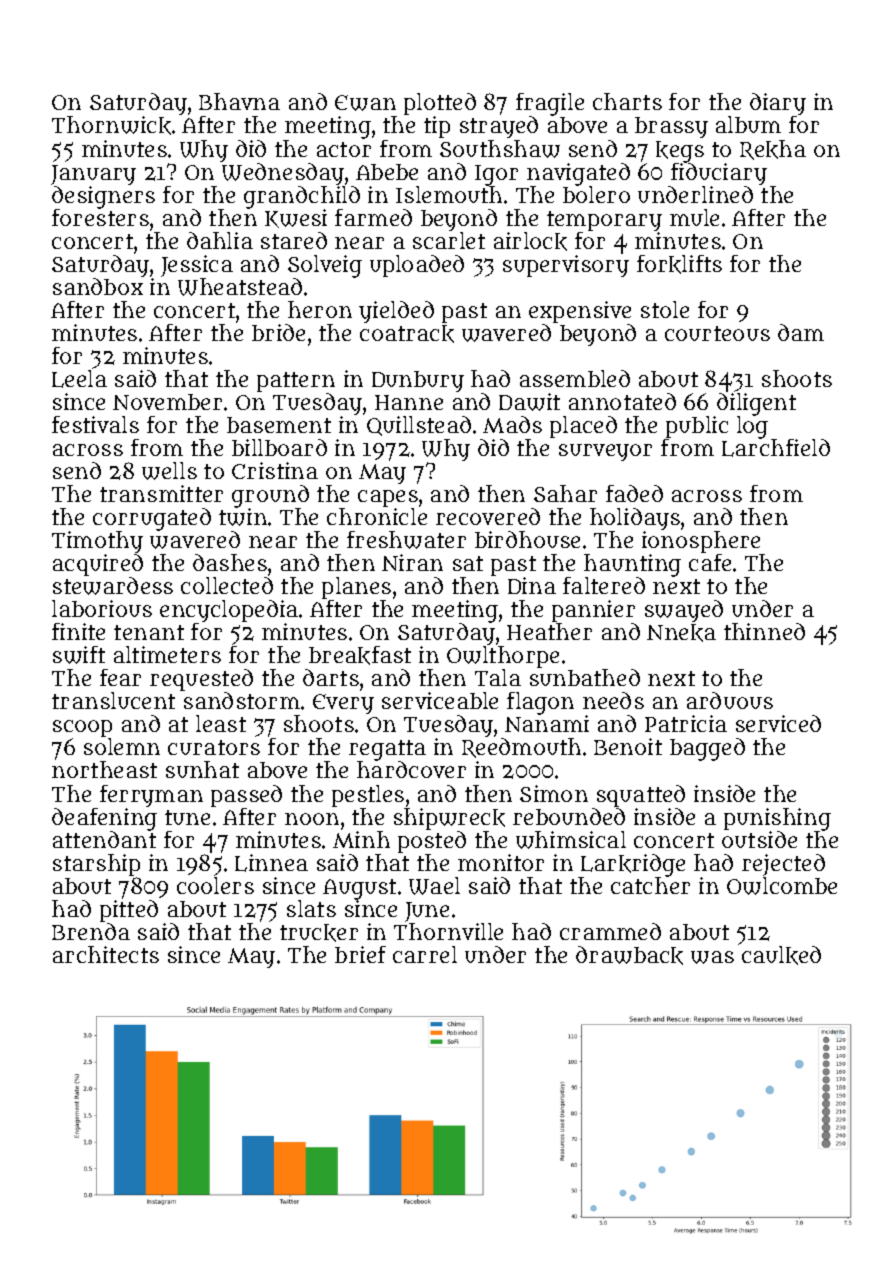  I want to click on mule, so click(694, 217).
